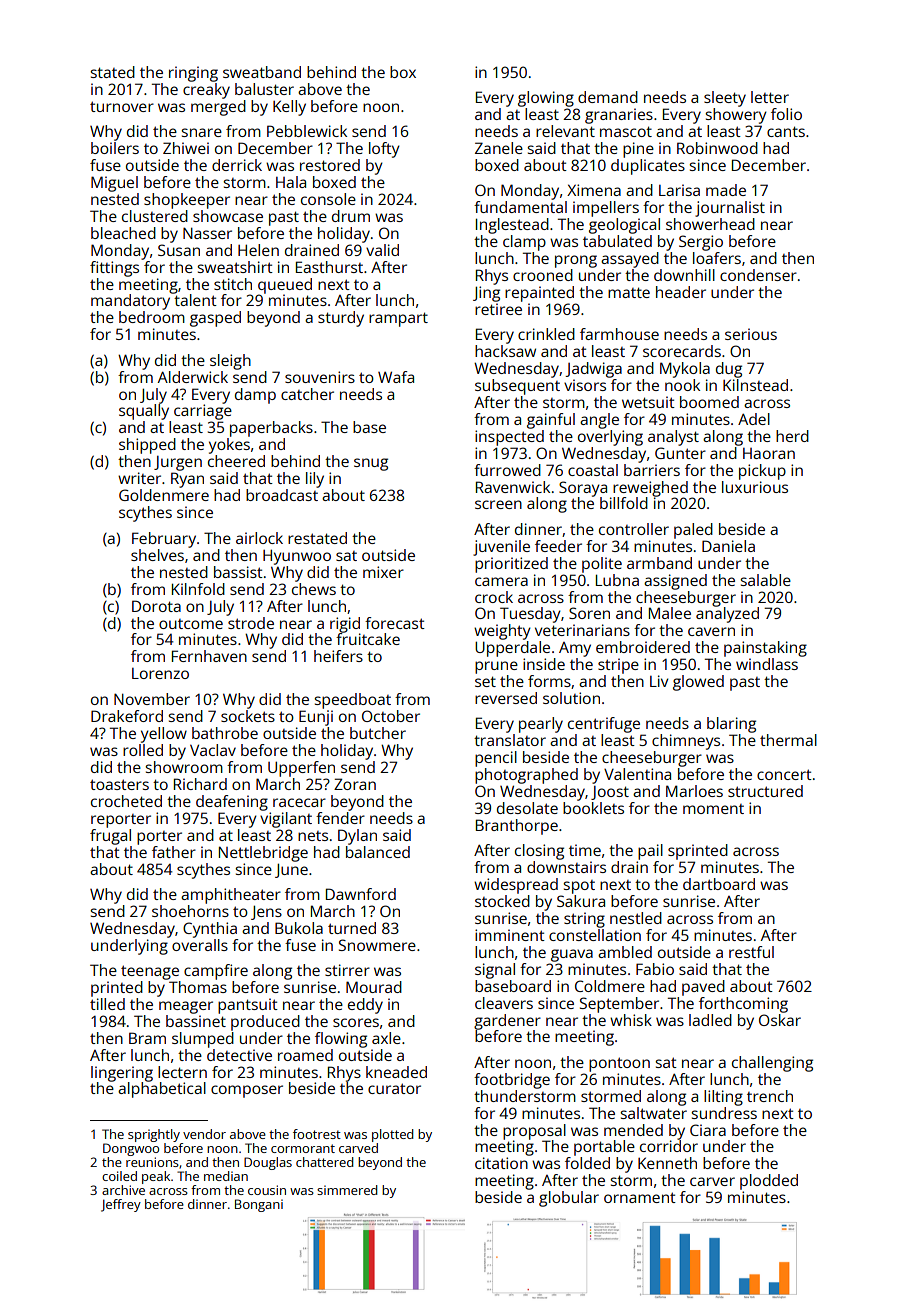  I want to click on crocheted, so click(126, 801).
